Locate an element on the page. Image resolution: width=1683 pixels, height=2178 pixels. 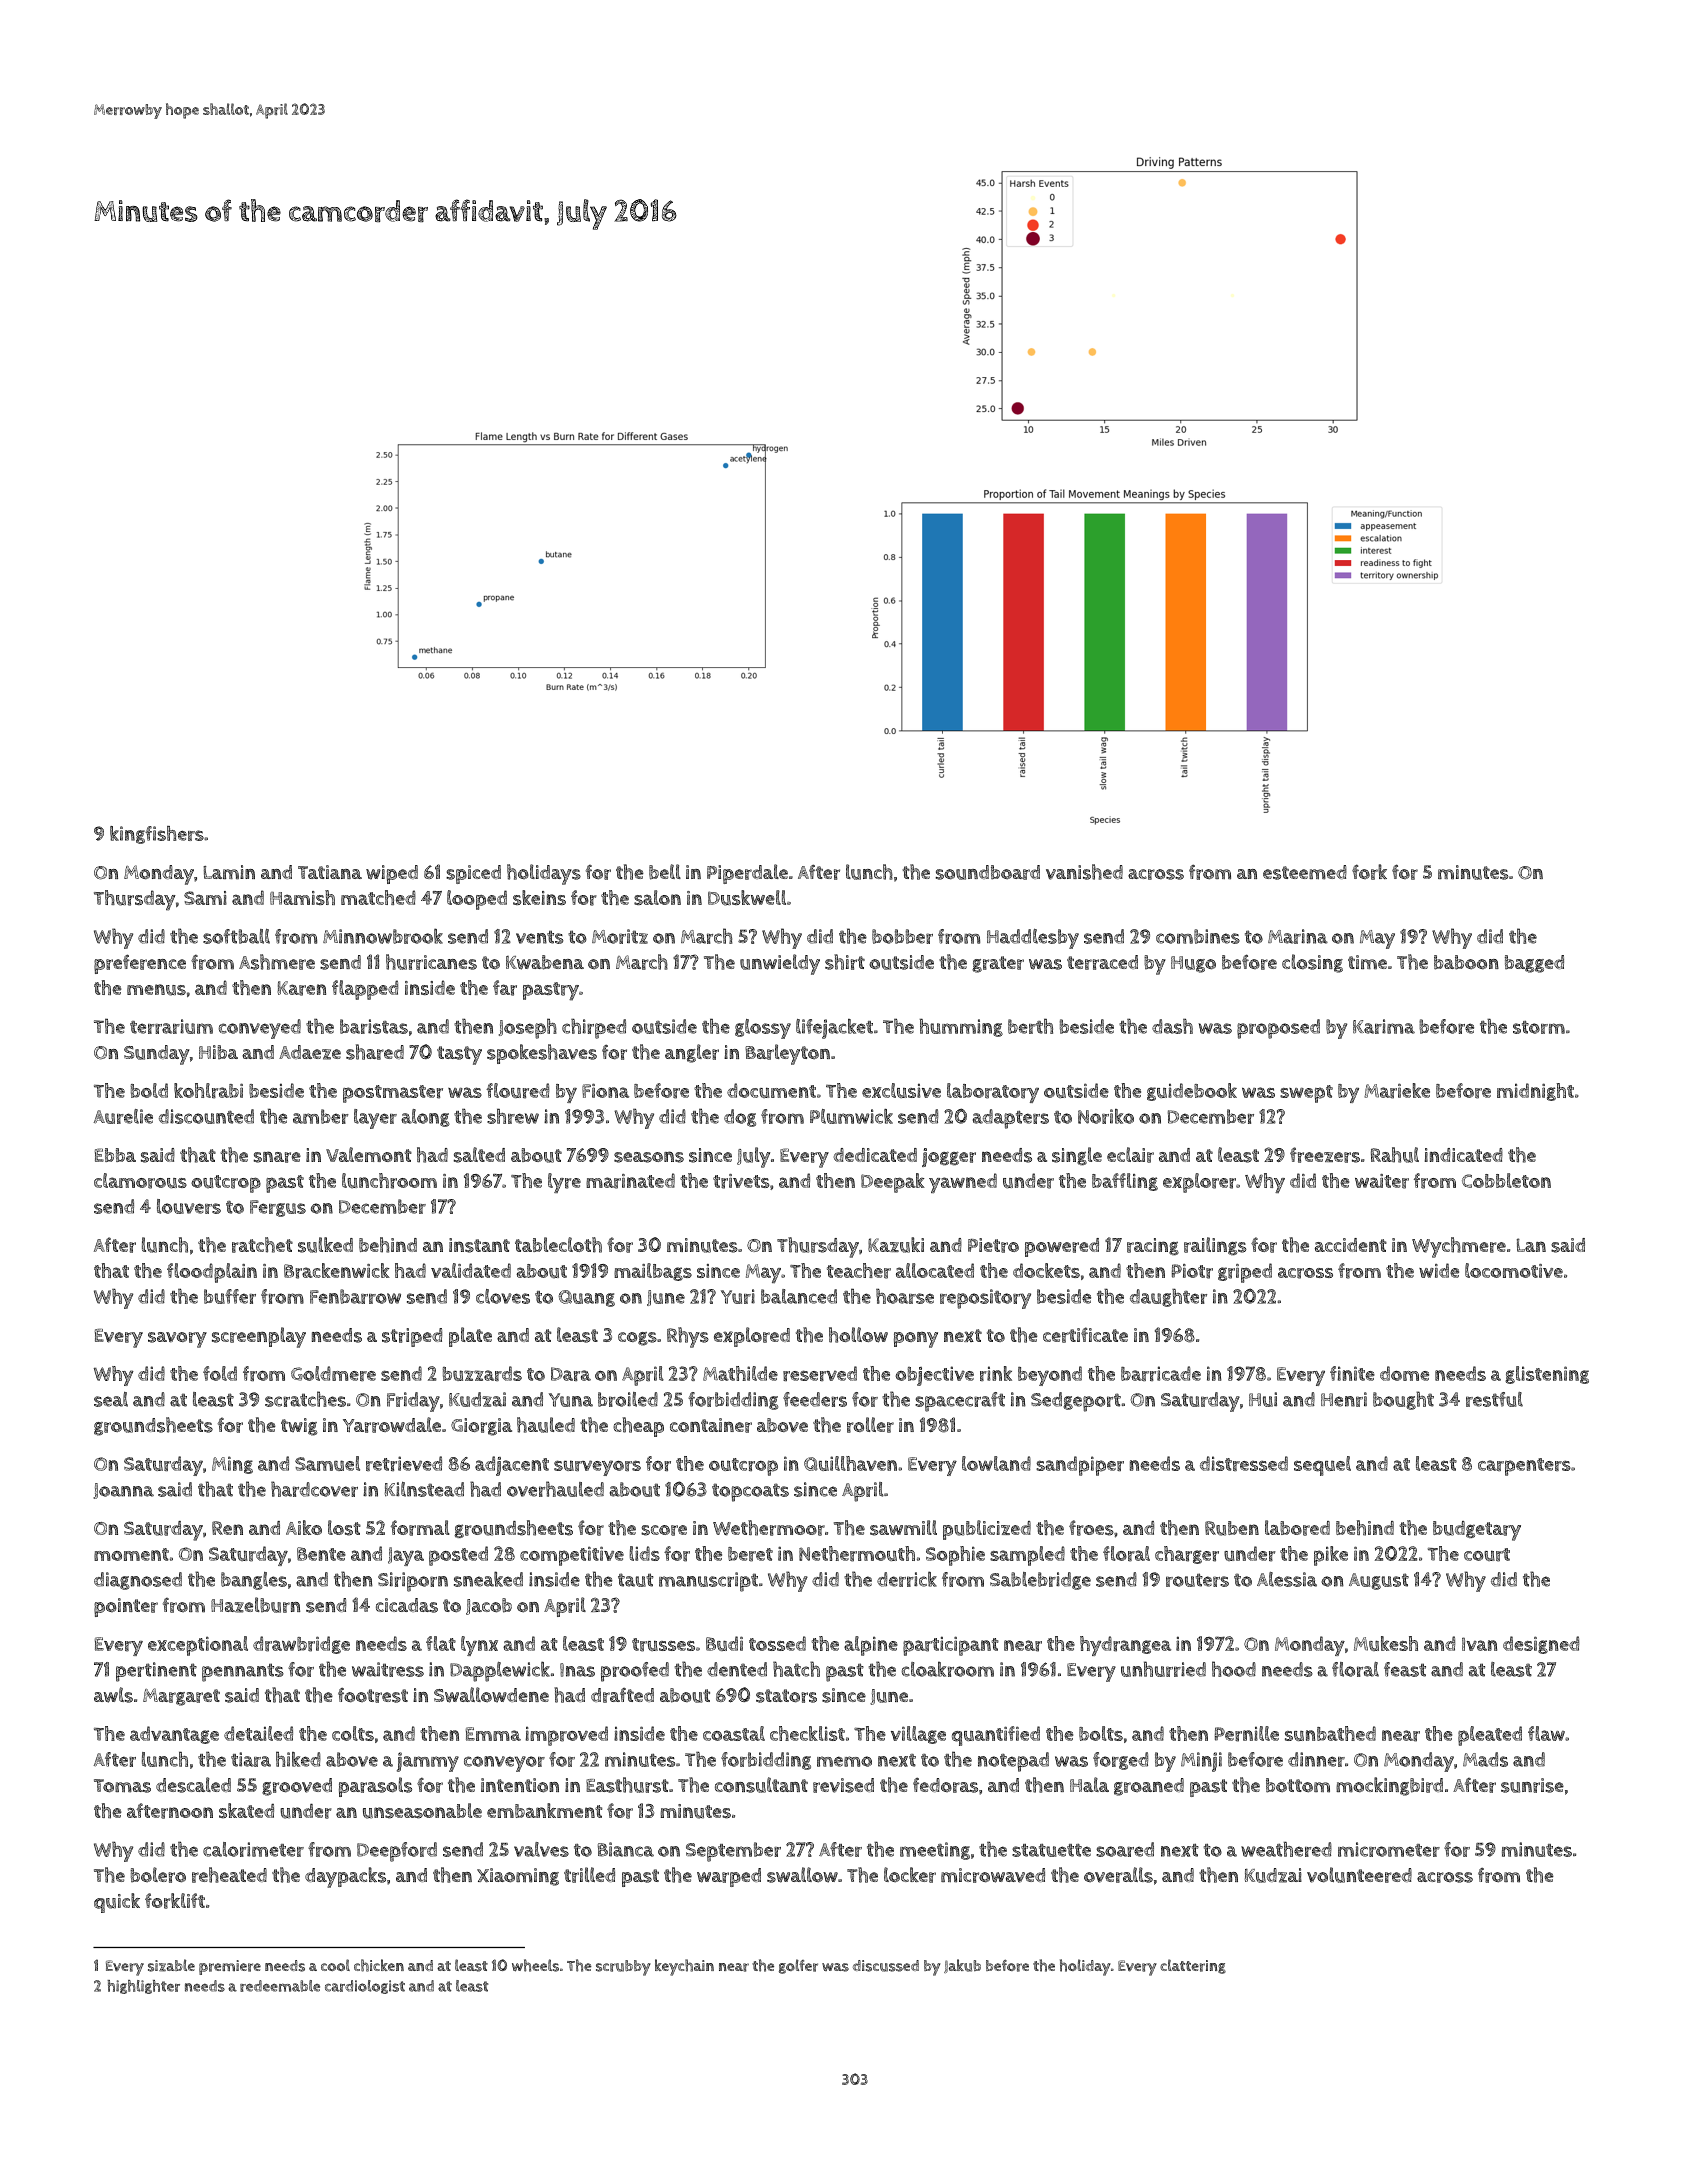
quantified is located at coordinates (996, 1736).
